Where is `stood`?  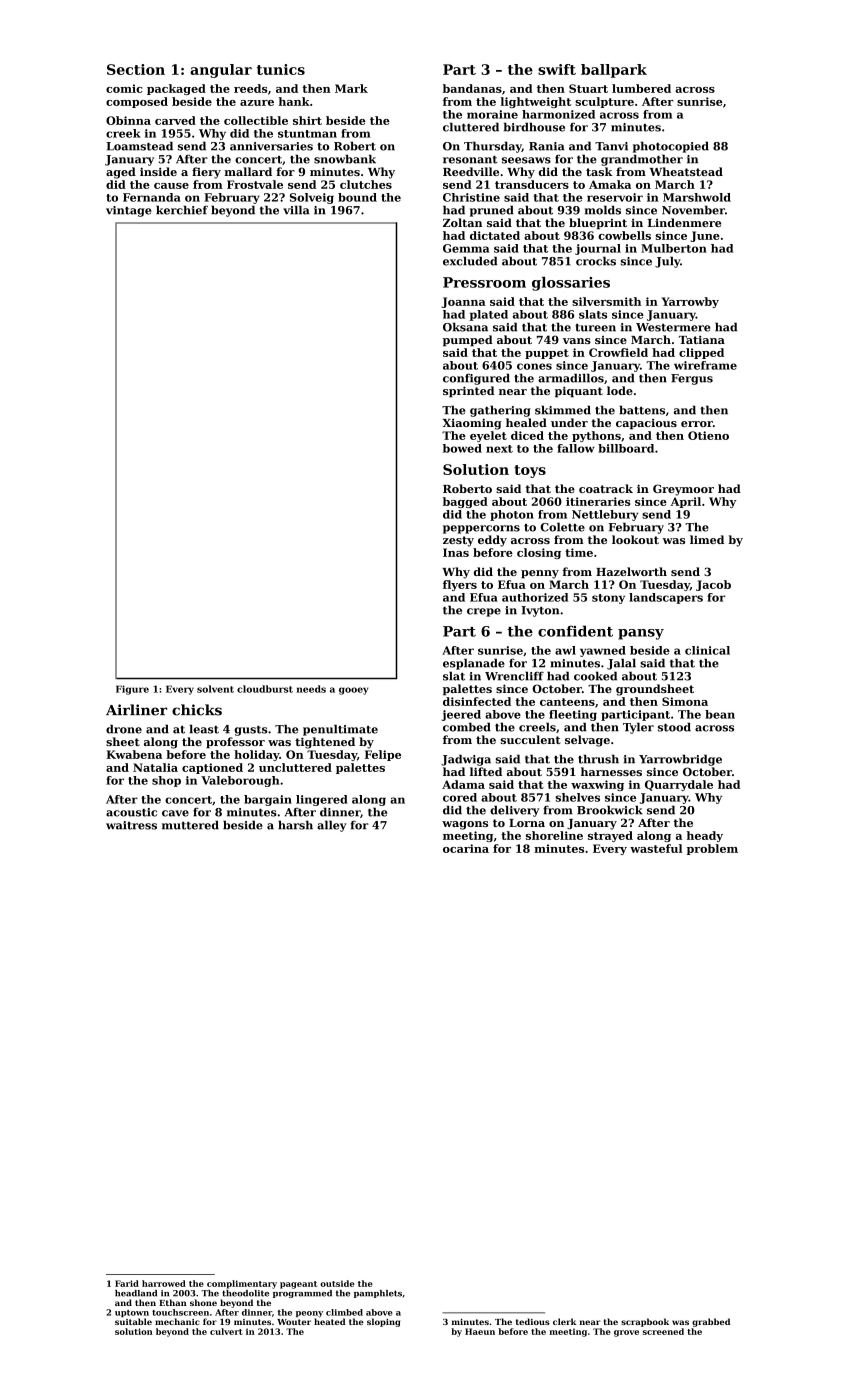 stood is located at coordinates (674, 727).
